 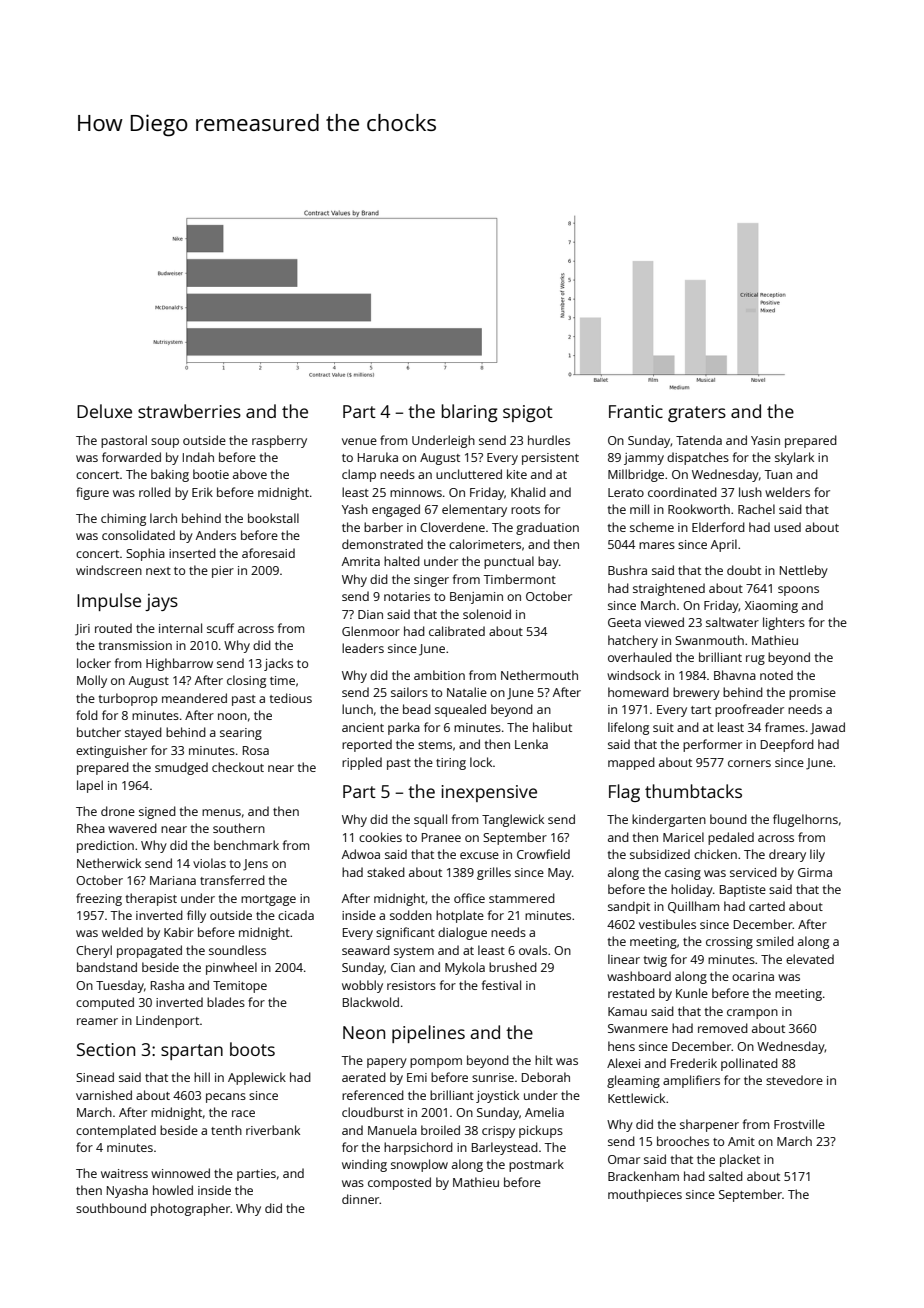 I want to click on venue, so click(x=359, y=441).
